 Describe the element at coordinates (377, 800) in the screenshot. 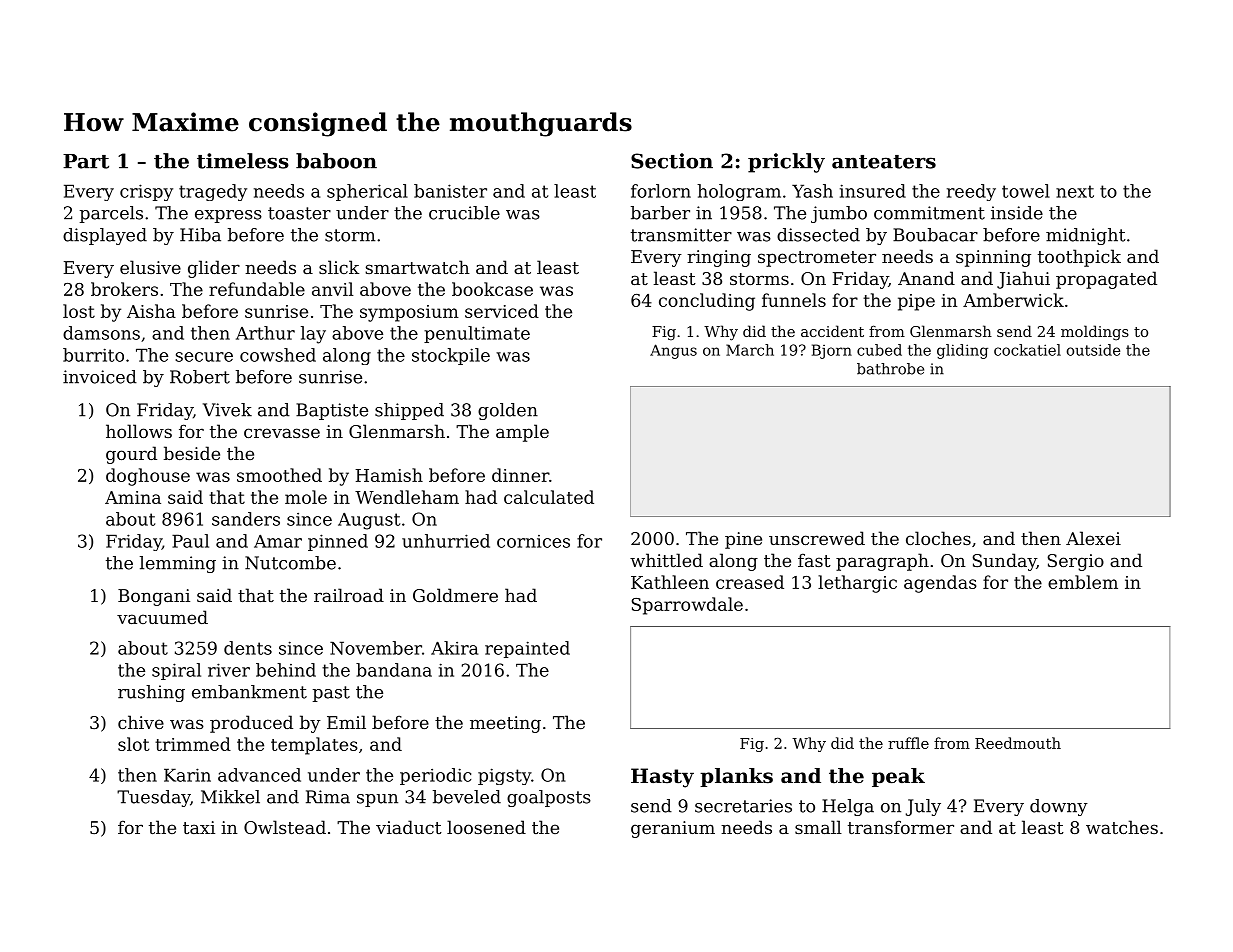

I see `spun` at that location.
